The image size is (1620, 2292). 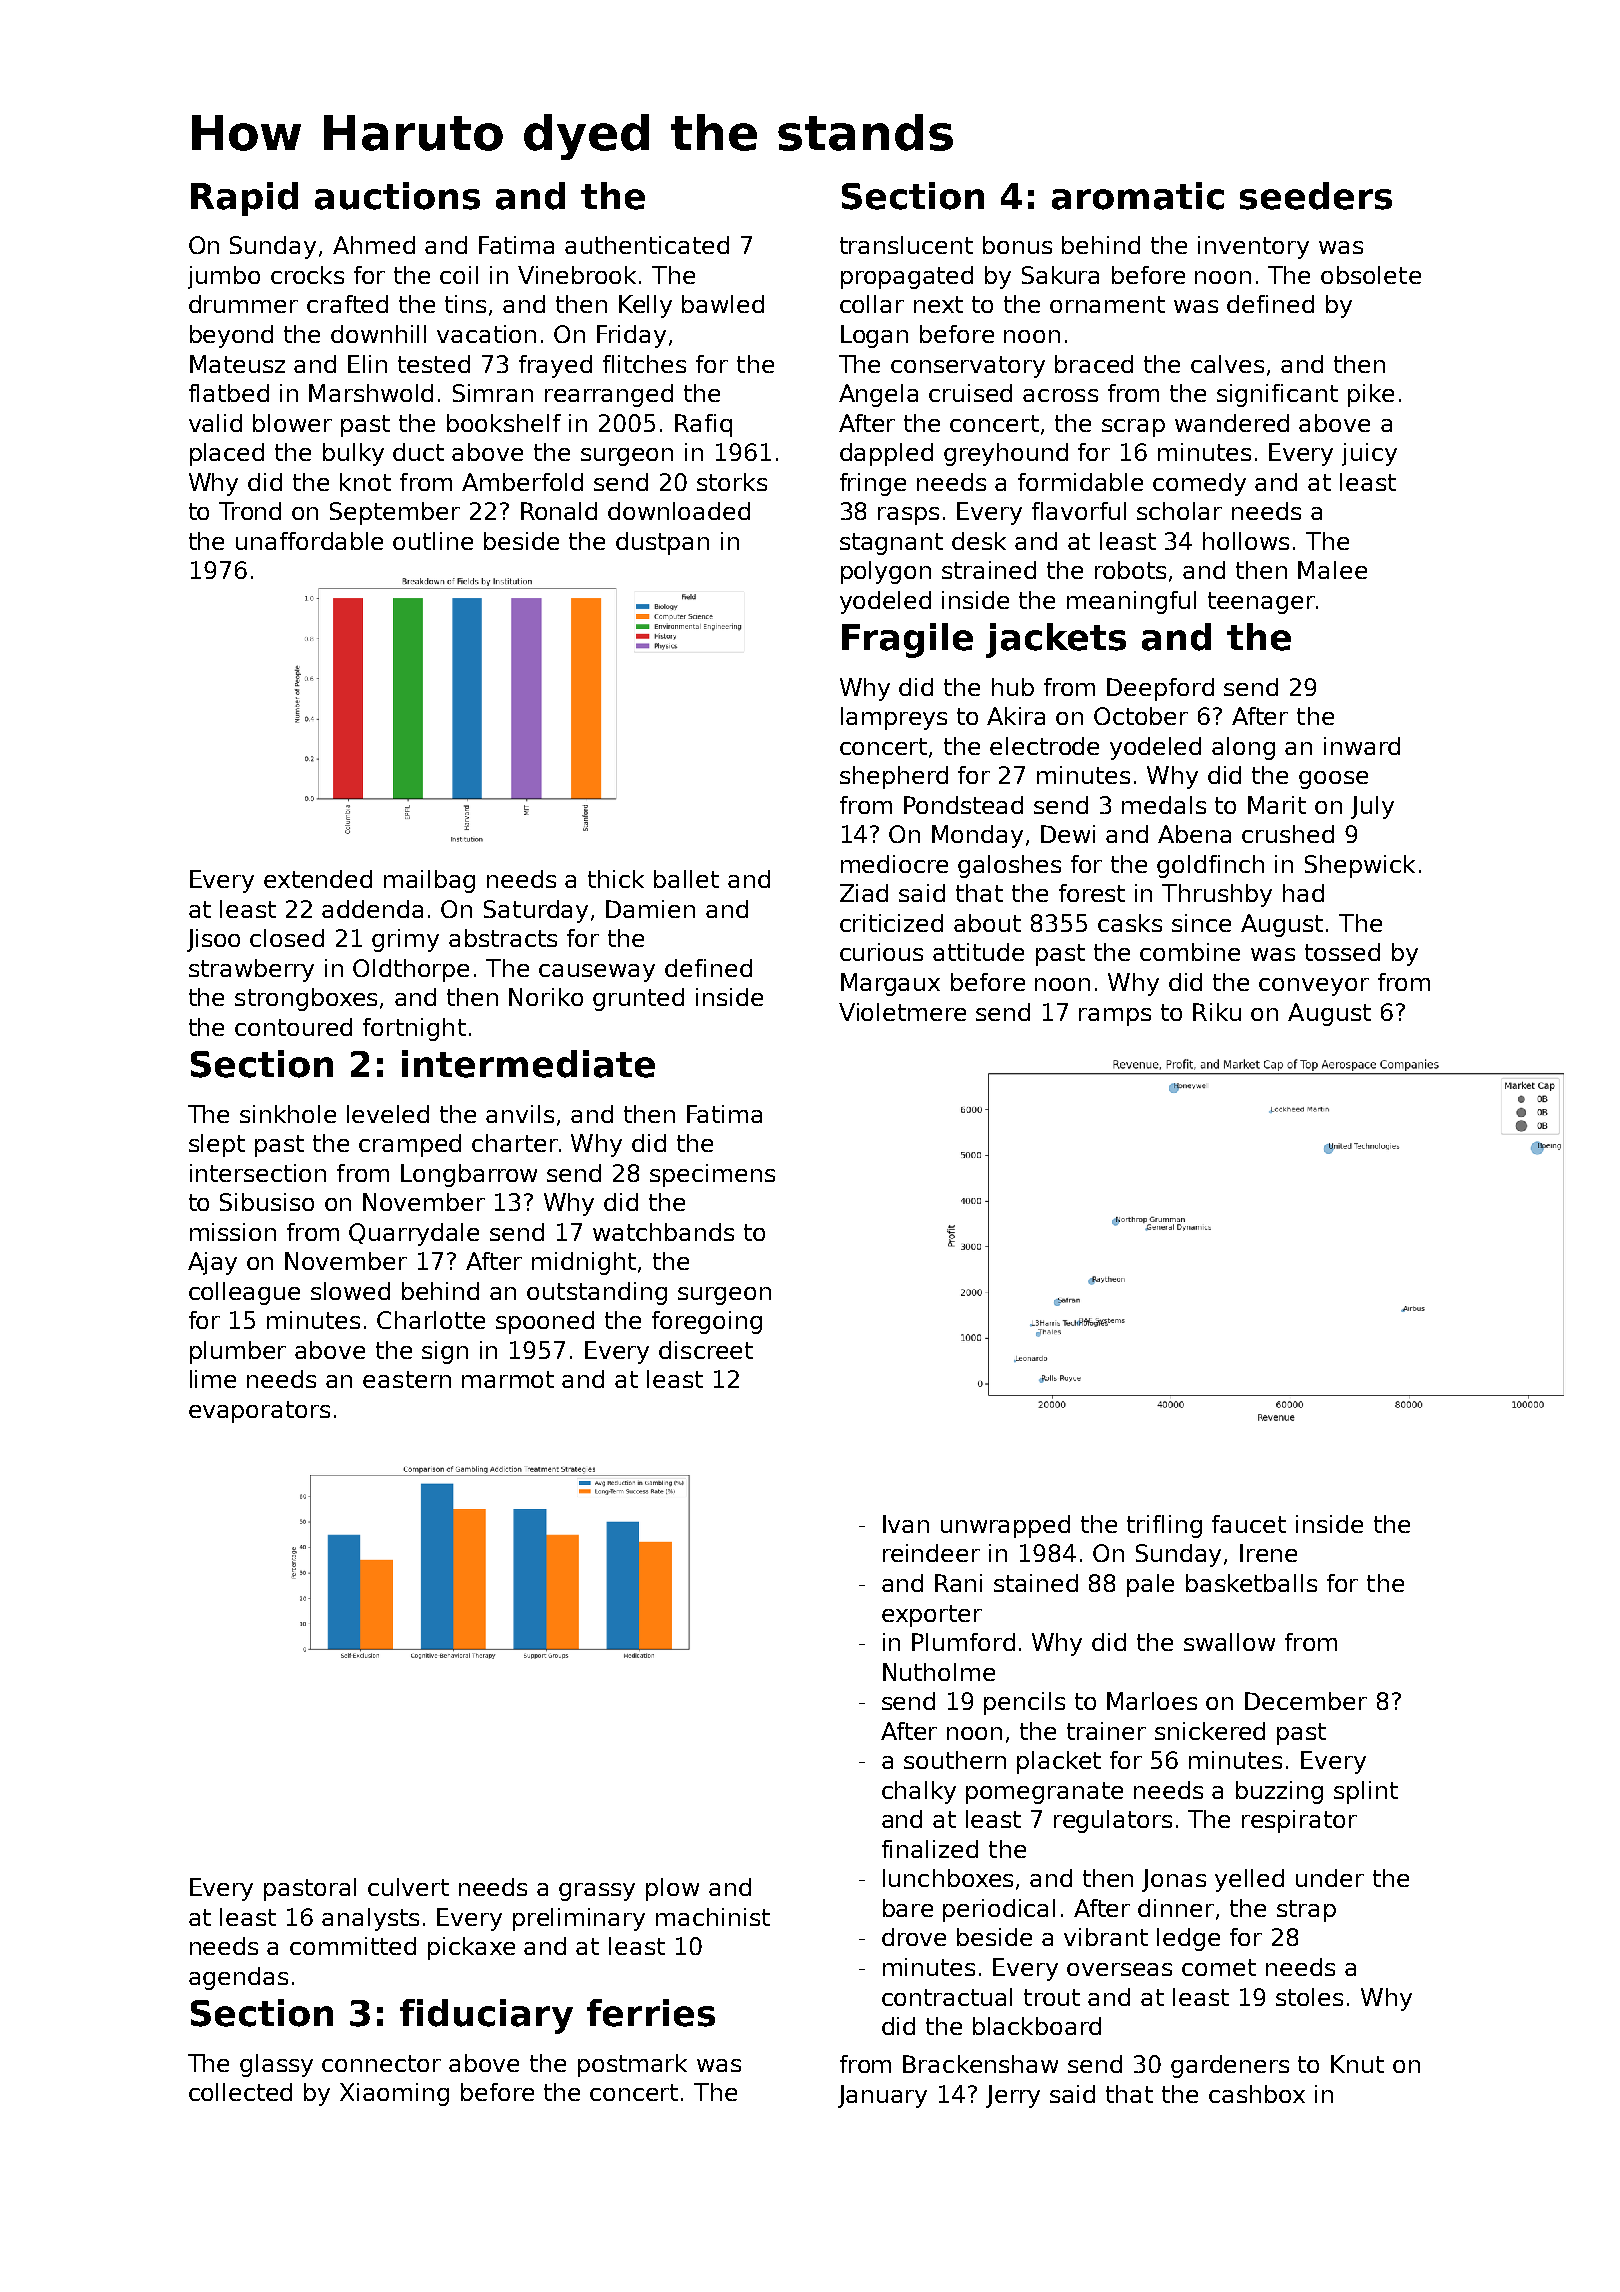 What do you see at coordinates (1306, 1911) in the page?
I see `strap` at bounding box center [1306, 1911].
